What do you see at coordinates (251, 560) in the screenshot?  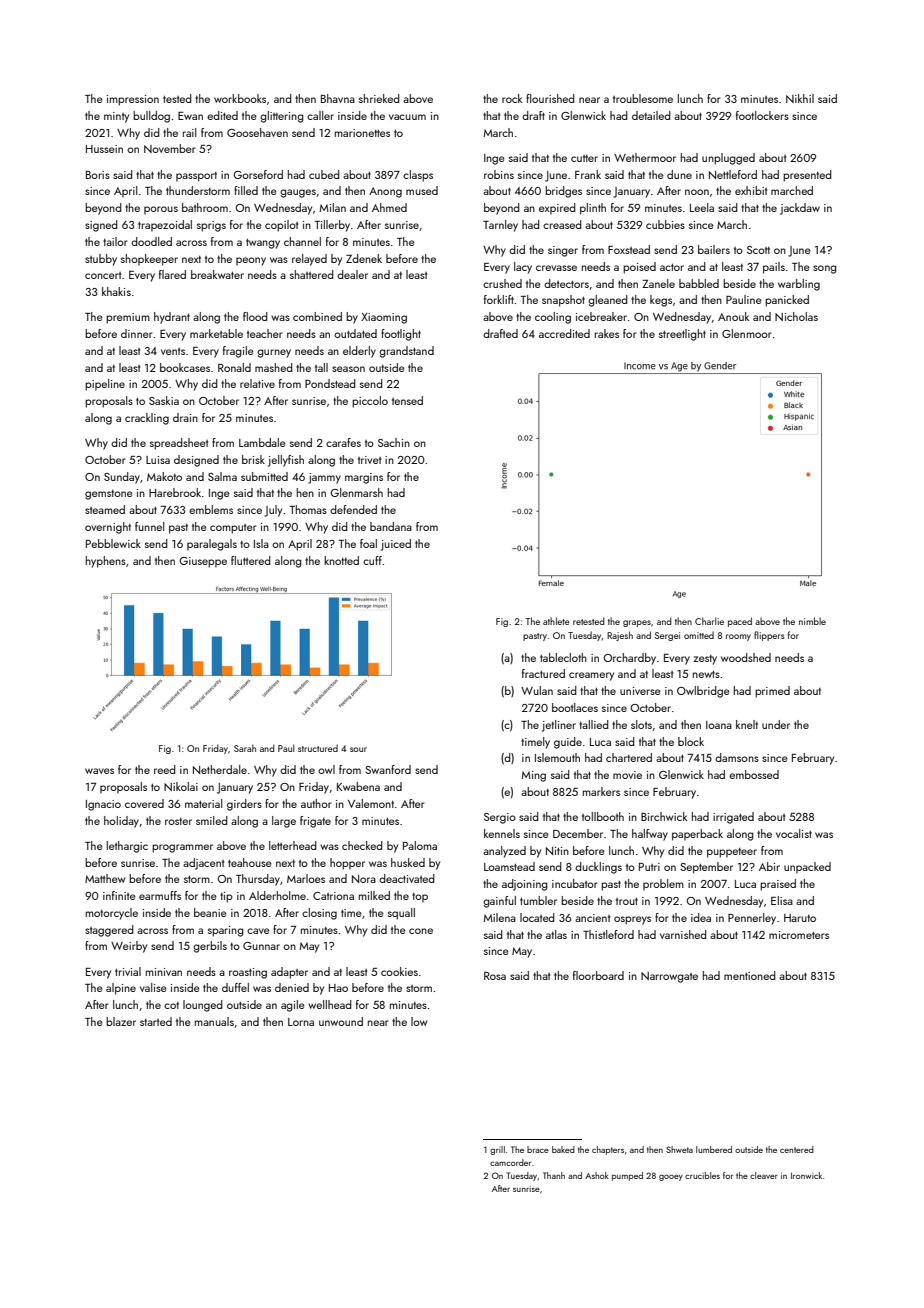 I see `fluttered` at bounding box center [251, 560].
